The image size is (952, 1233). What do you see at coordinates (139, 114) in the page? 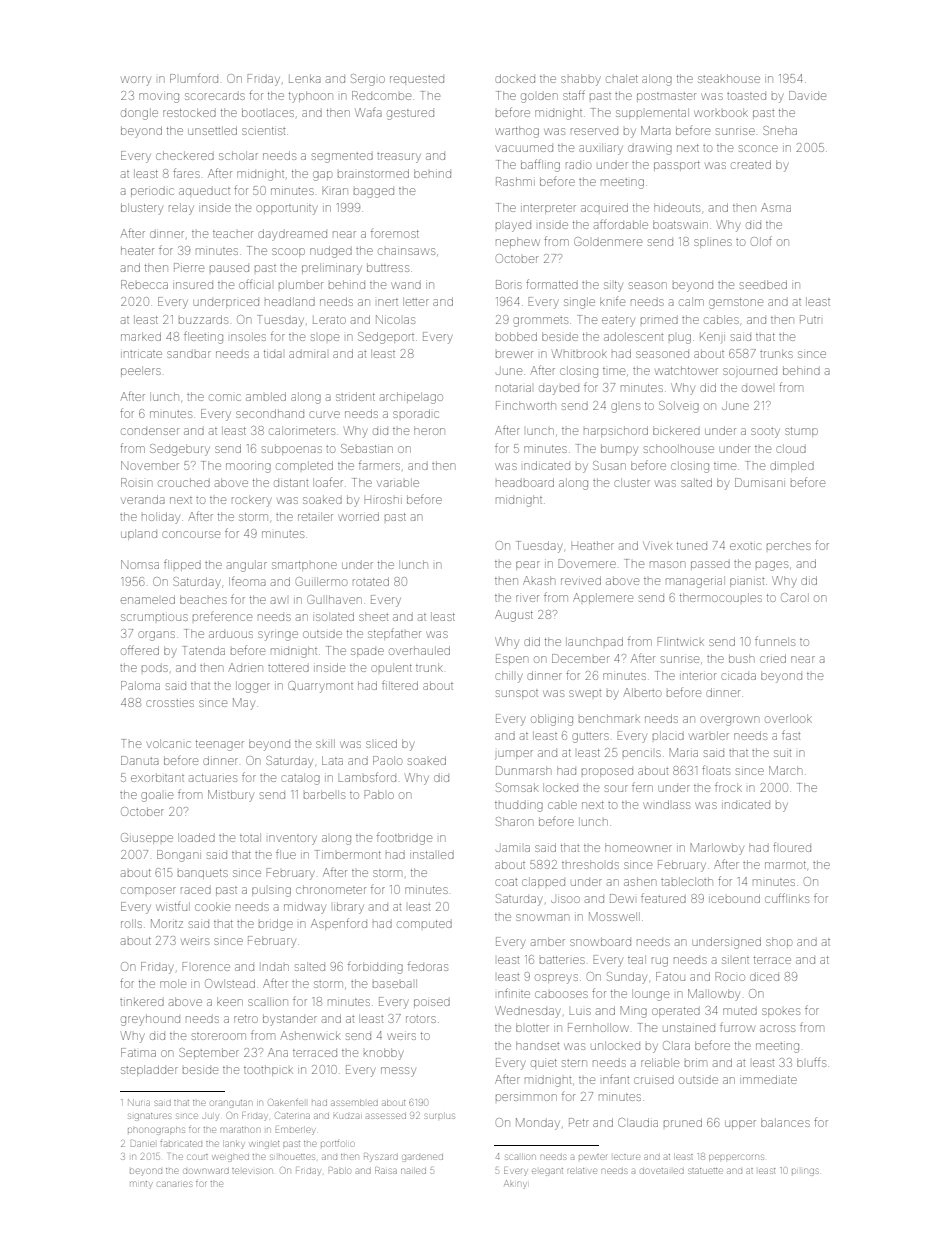
I see `dongle` at bounding box center [139, 114].
